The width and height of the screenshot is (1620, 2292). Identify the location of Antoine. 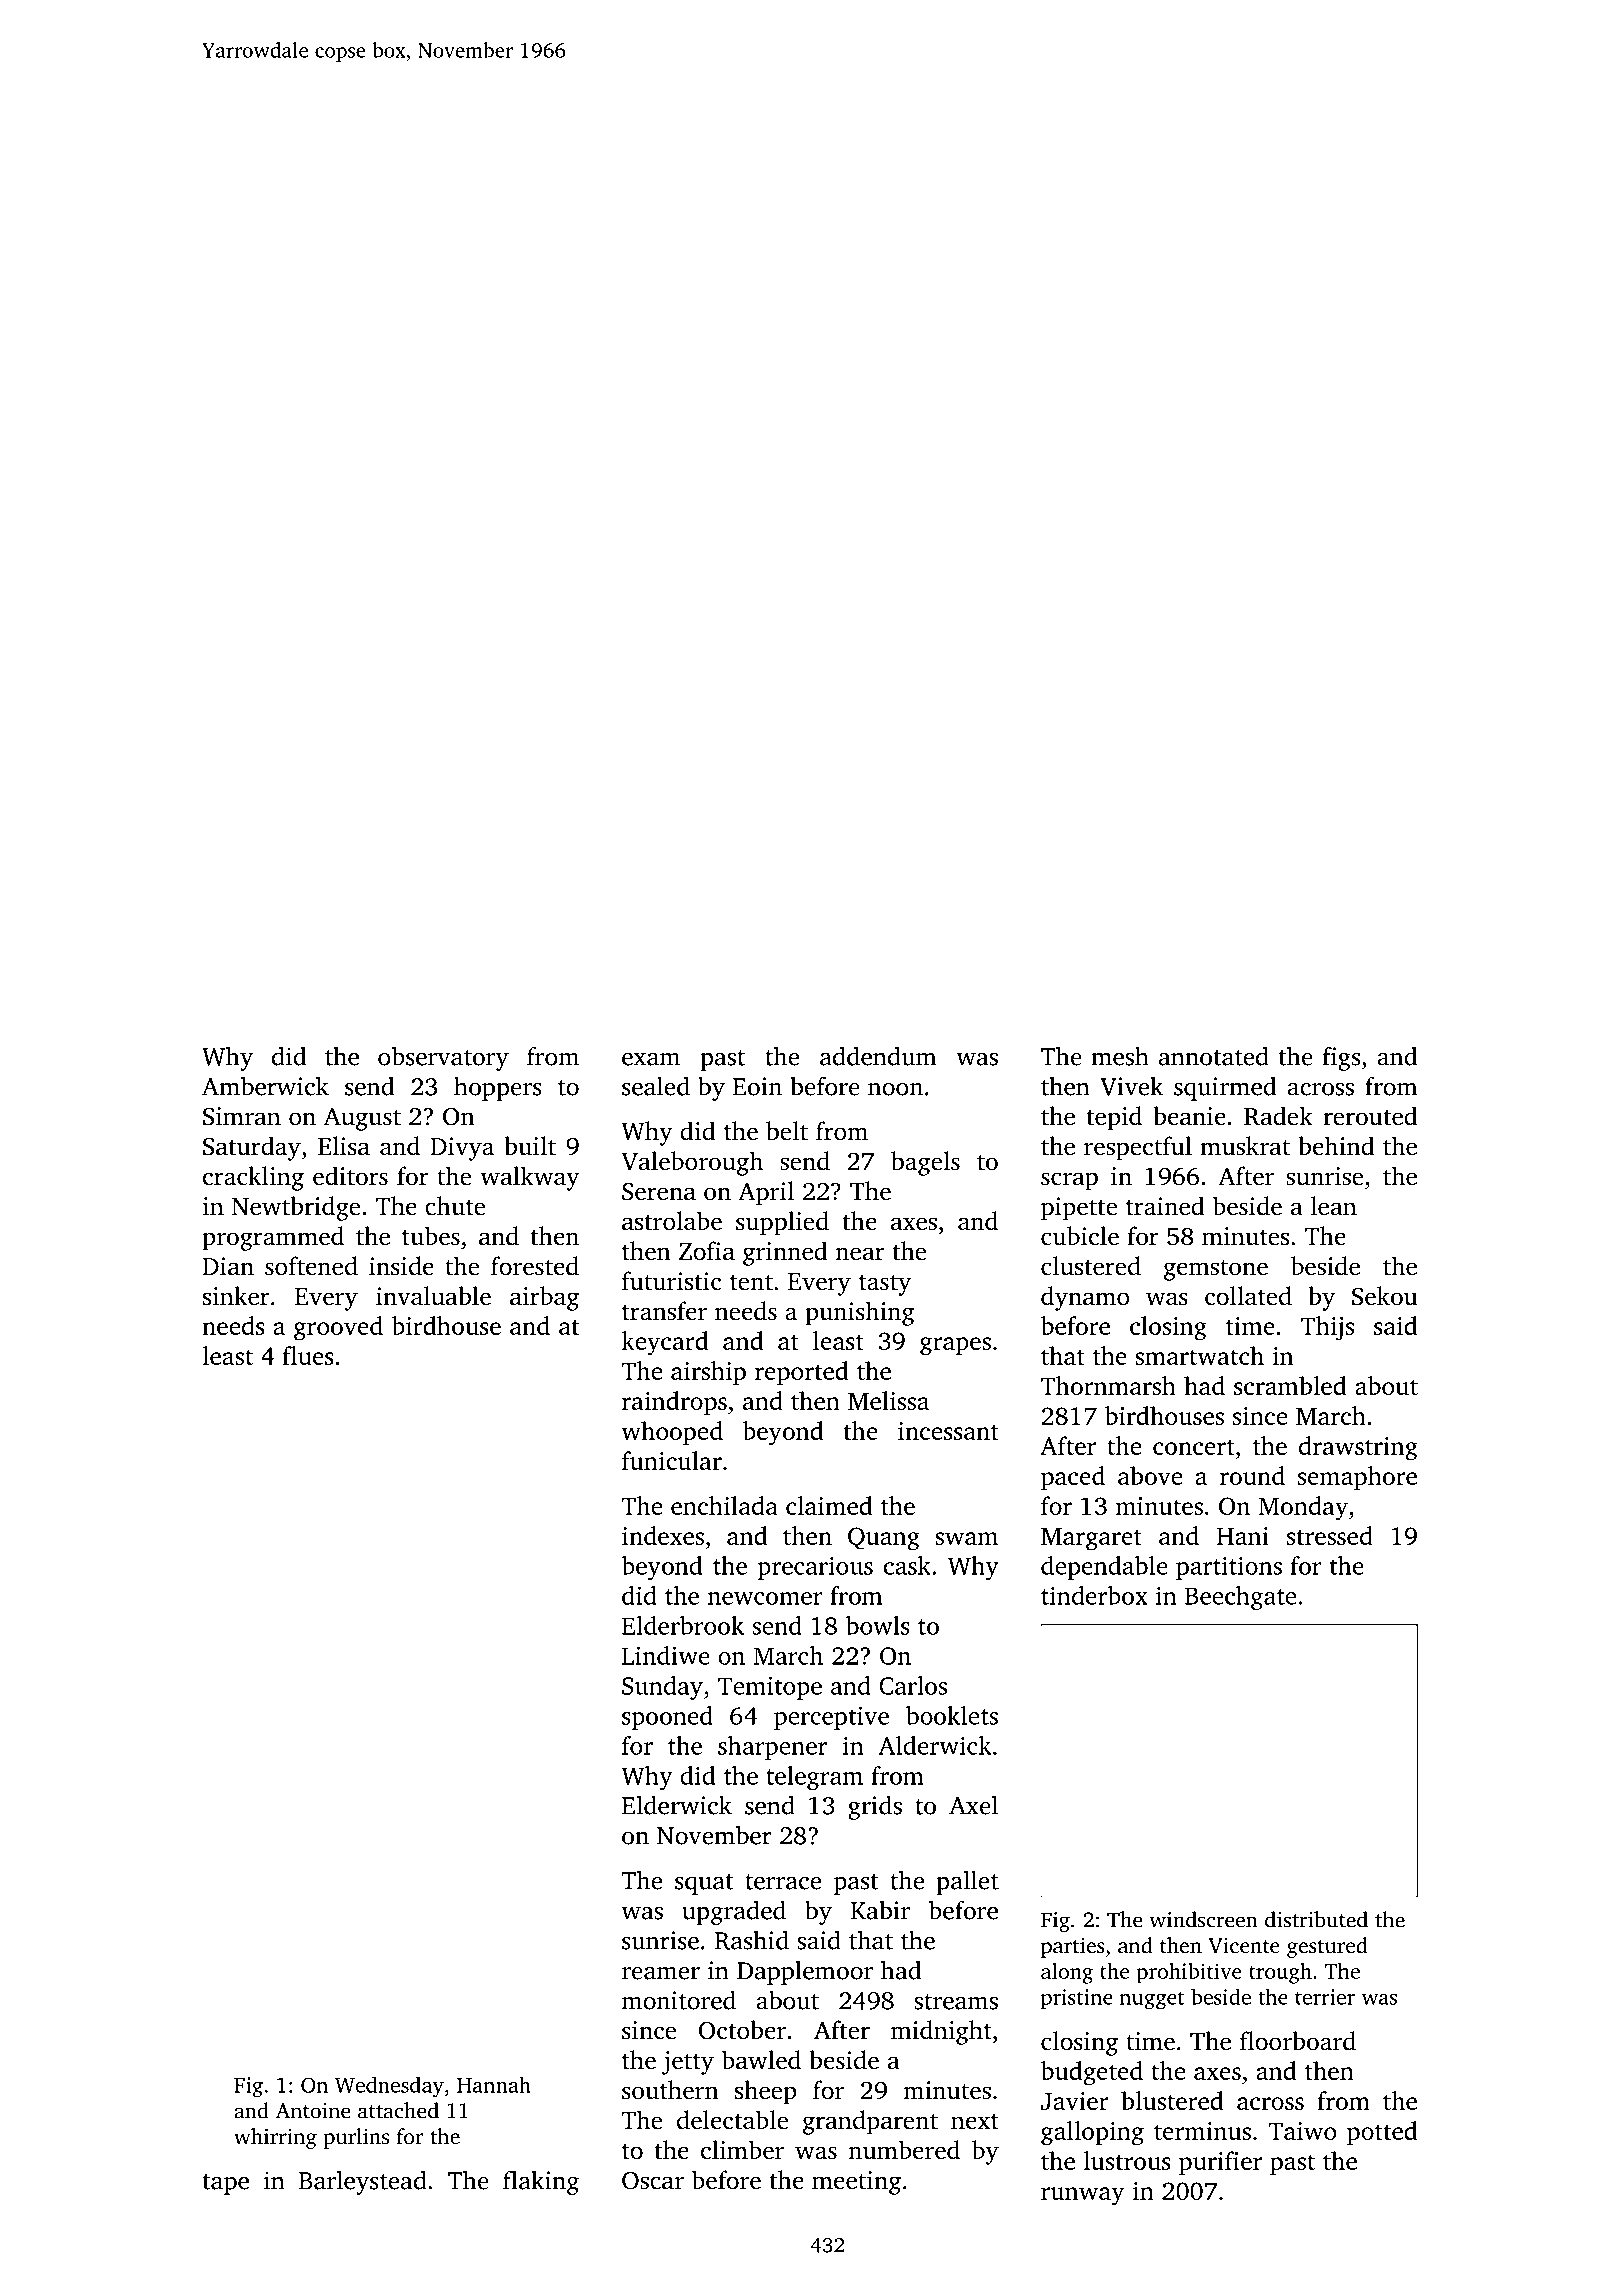
(313, 2111).
